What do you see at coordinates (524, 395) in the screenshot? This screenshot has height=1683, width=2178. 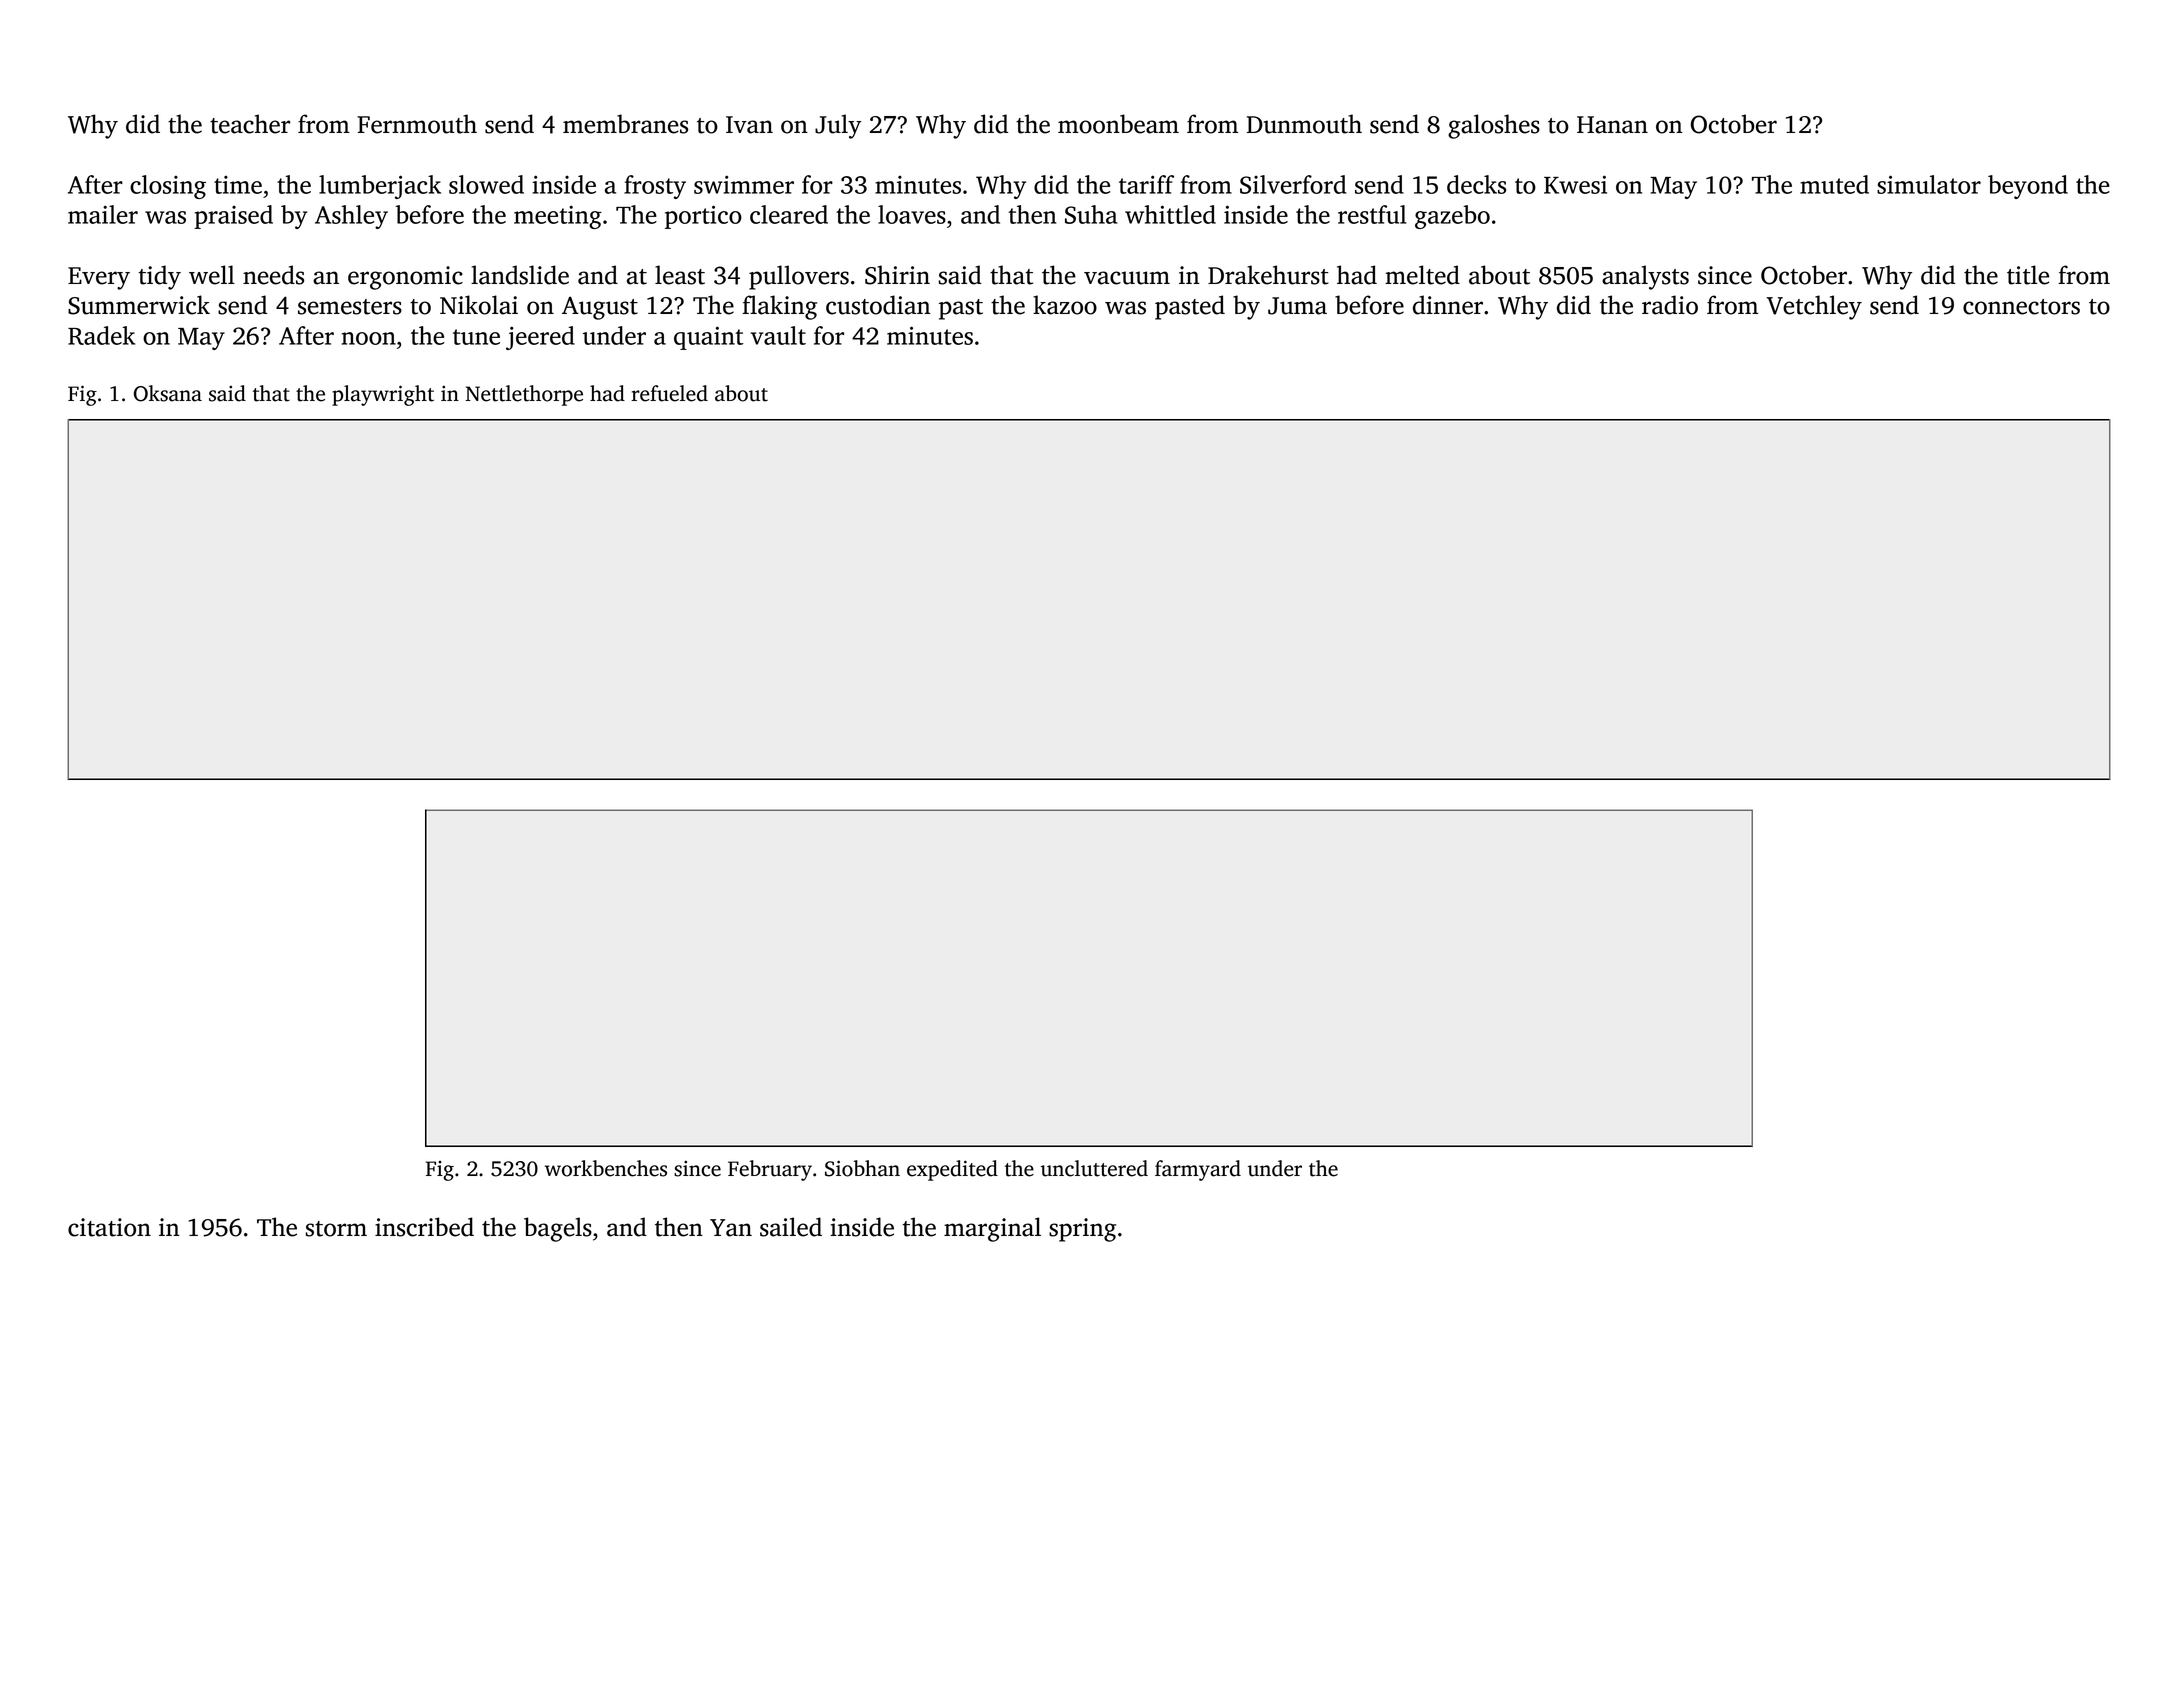 I see `Nettlethorpe` at bounding box center [524, 395].
